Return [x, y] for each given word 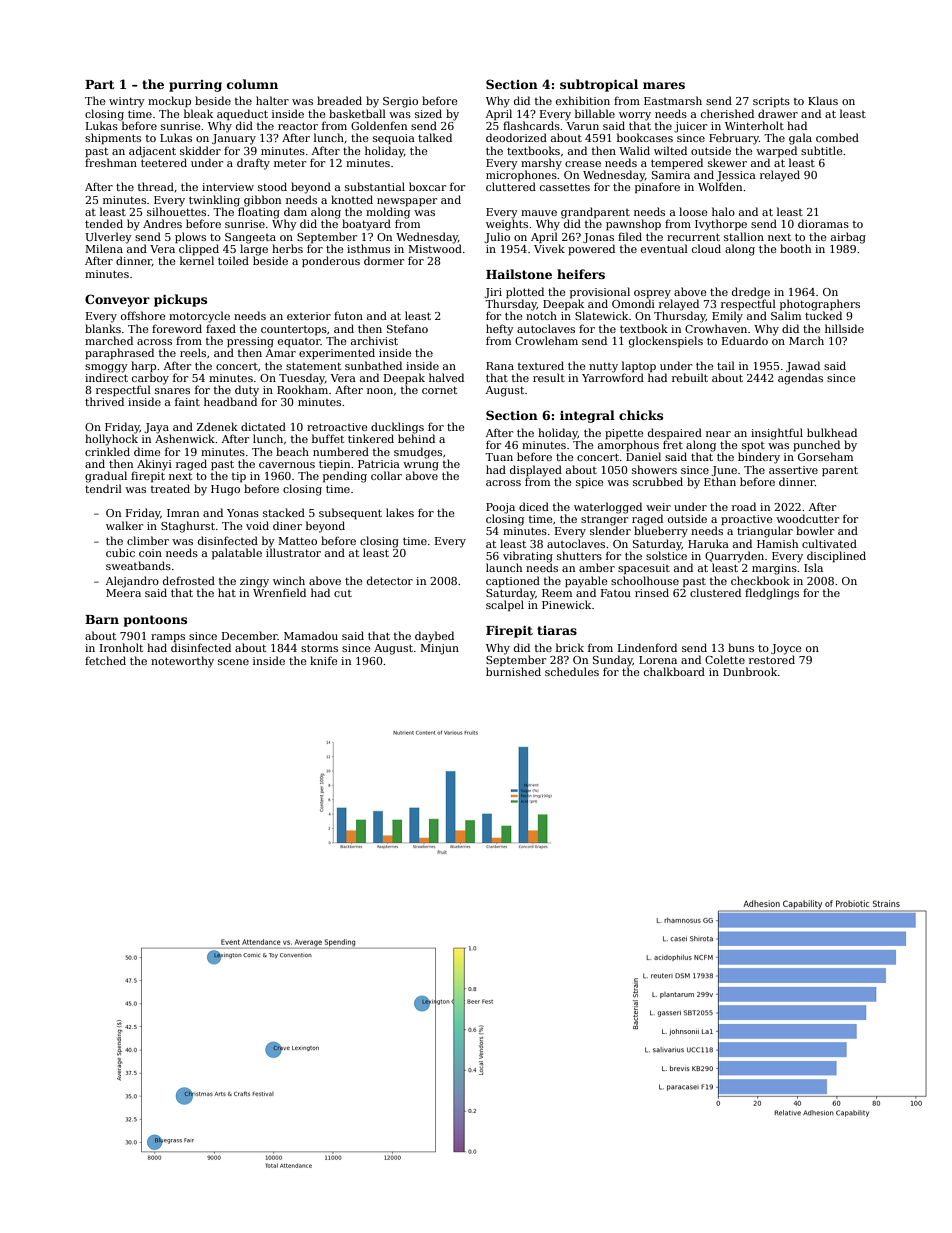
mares [664, 85]
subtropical [599, 85]
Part [100, 84]
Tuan [499, 457]
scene [233, 662]
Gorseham [825, 456]
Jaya [156, 428]
